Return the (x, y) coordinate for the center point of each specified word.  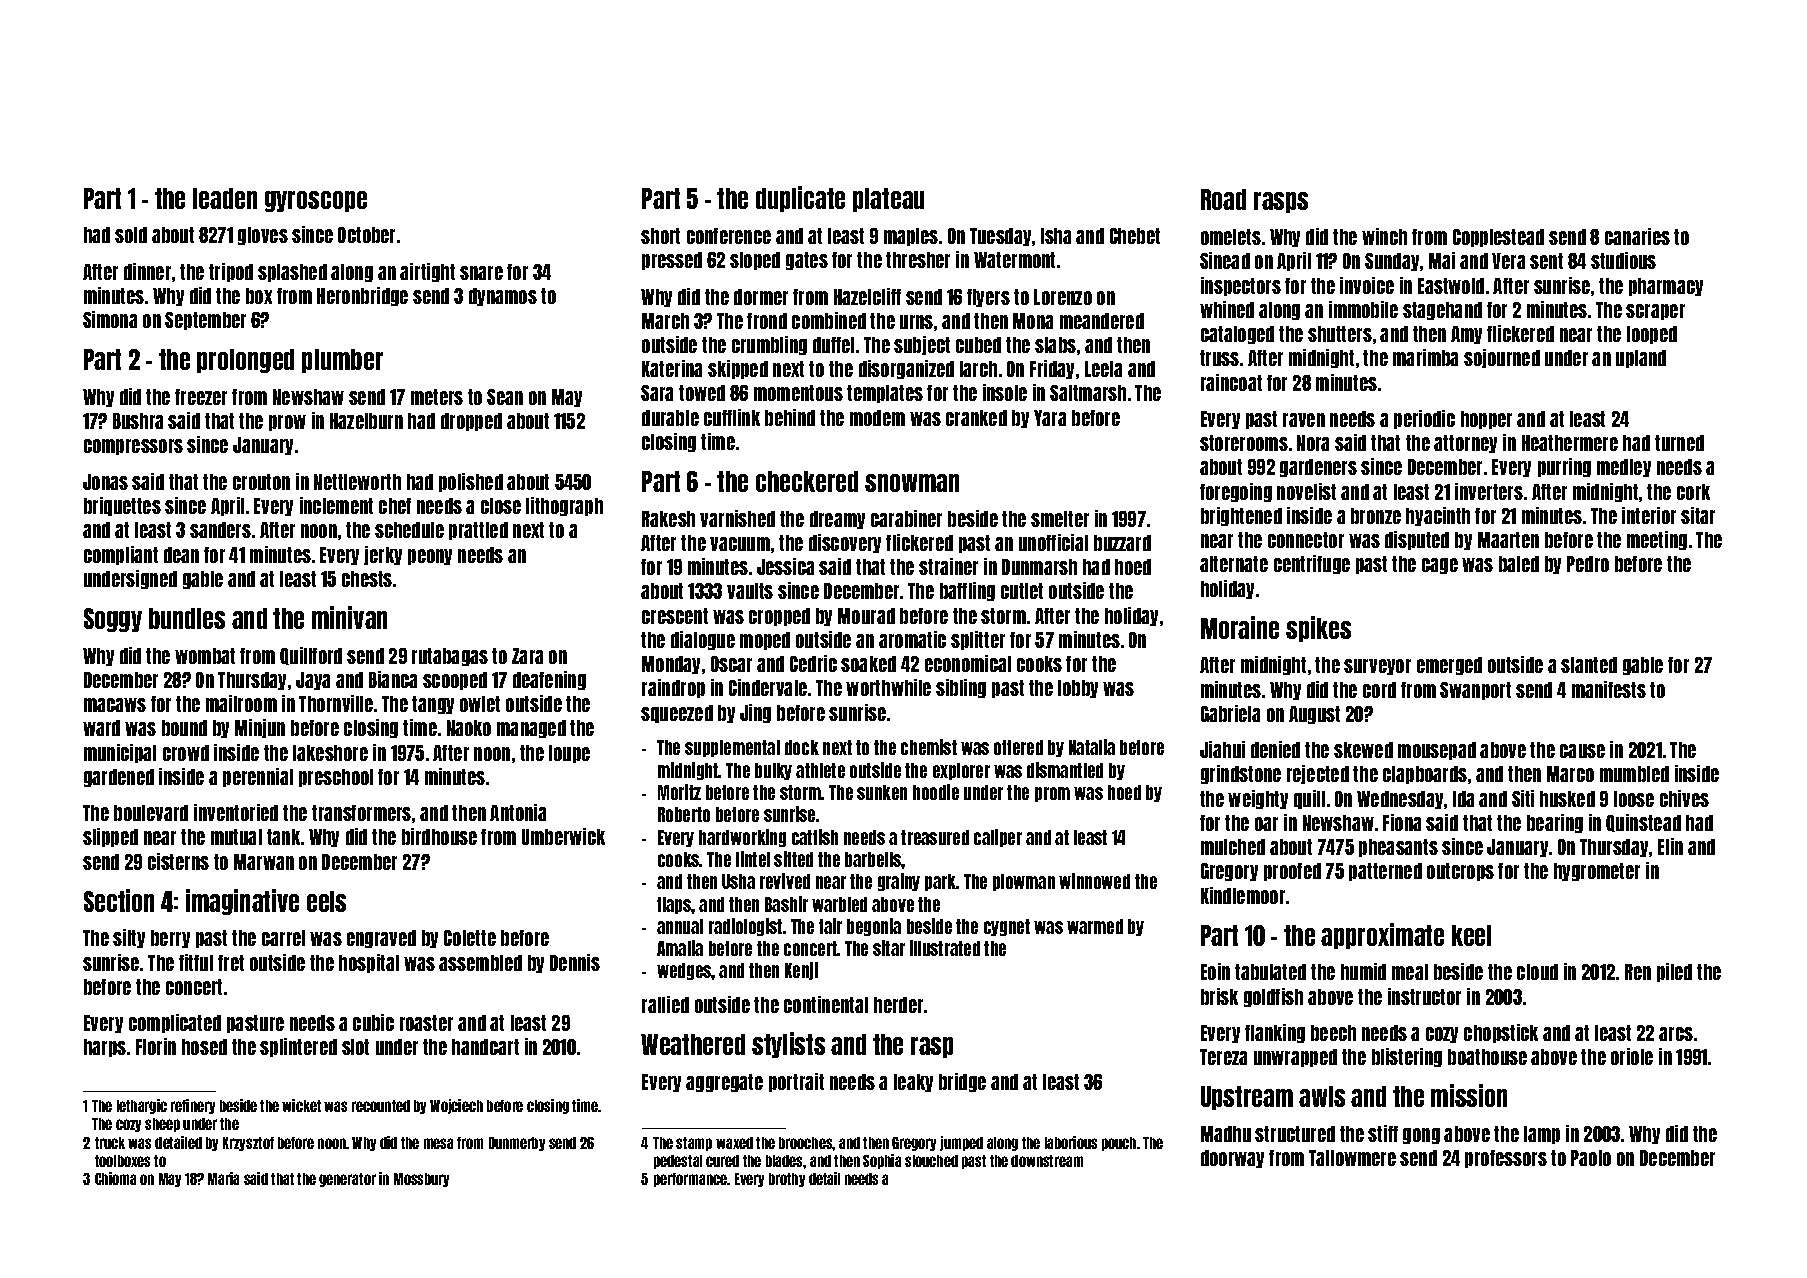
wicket (301, 1105)
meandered (1102, 321)
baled (1519, 564)
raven (1304, 420)
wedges (684, 971)
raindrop (673, 688)
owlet (480, 704)
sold (131, 235)
